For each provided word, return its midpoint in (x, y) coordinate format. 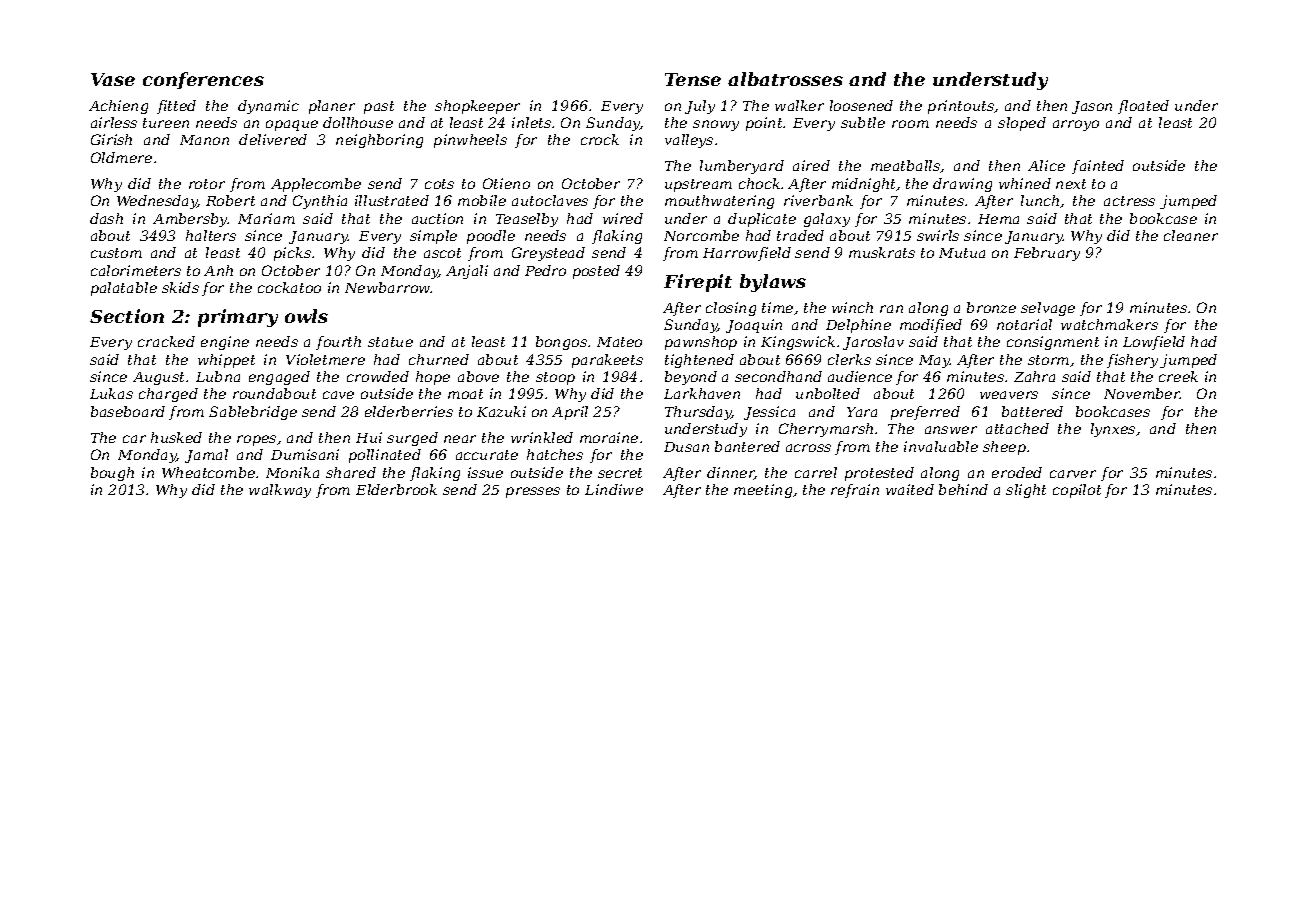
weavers (1009, 395)
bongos (561, 343)
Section (127, 316)
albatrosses (785, 79)
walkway (280, 491)
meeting (763, 491)
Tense (693, 79)
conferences (203, 80)
